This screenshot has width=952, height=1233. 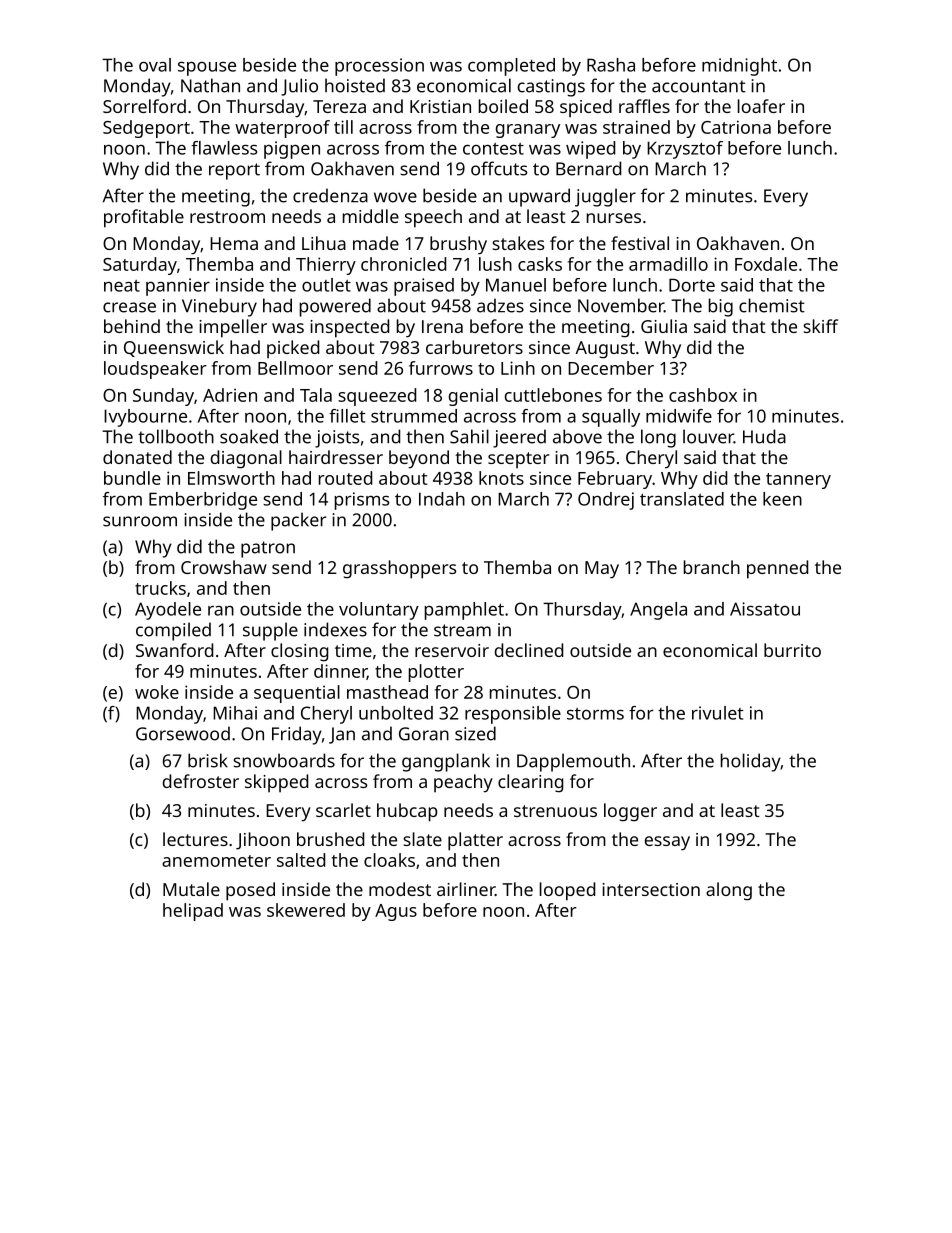 I want to click on Rasha, so click(x=611, y=65).
